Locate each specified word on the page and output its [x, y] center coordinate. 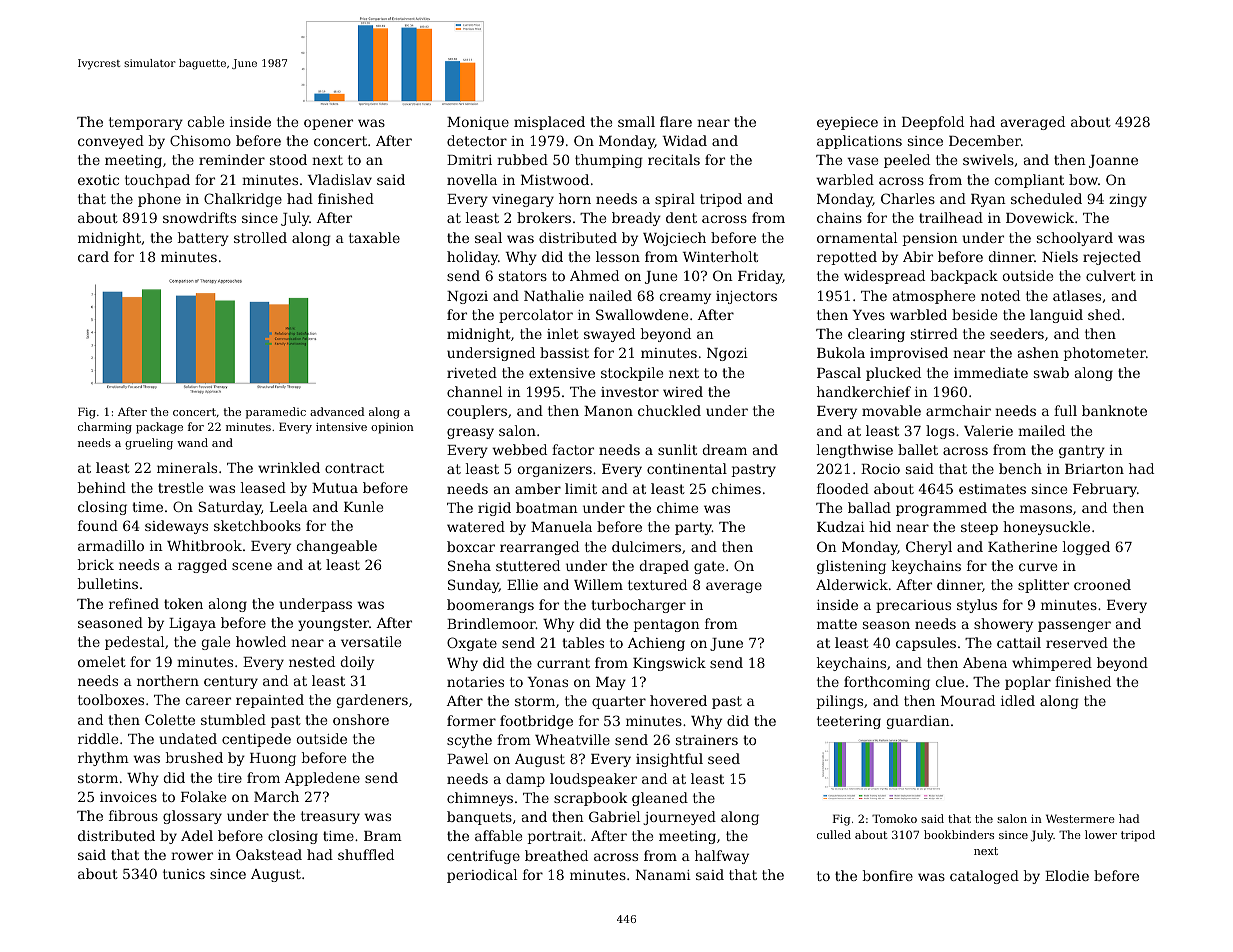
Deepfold [933, 123]
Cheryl [929, 548]
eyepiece [847, 123]
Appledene [322, 779]
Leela [289, 506]
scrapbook [590, 799]
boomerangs [490, 606]
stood [288, 159]
